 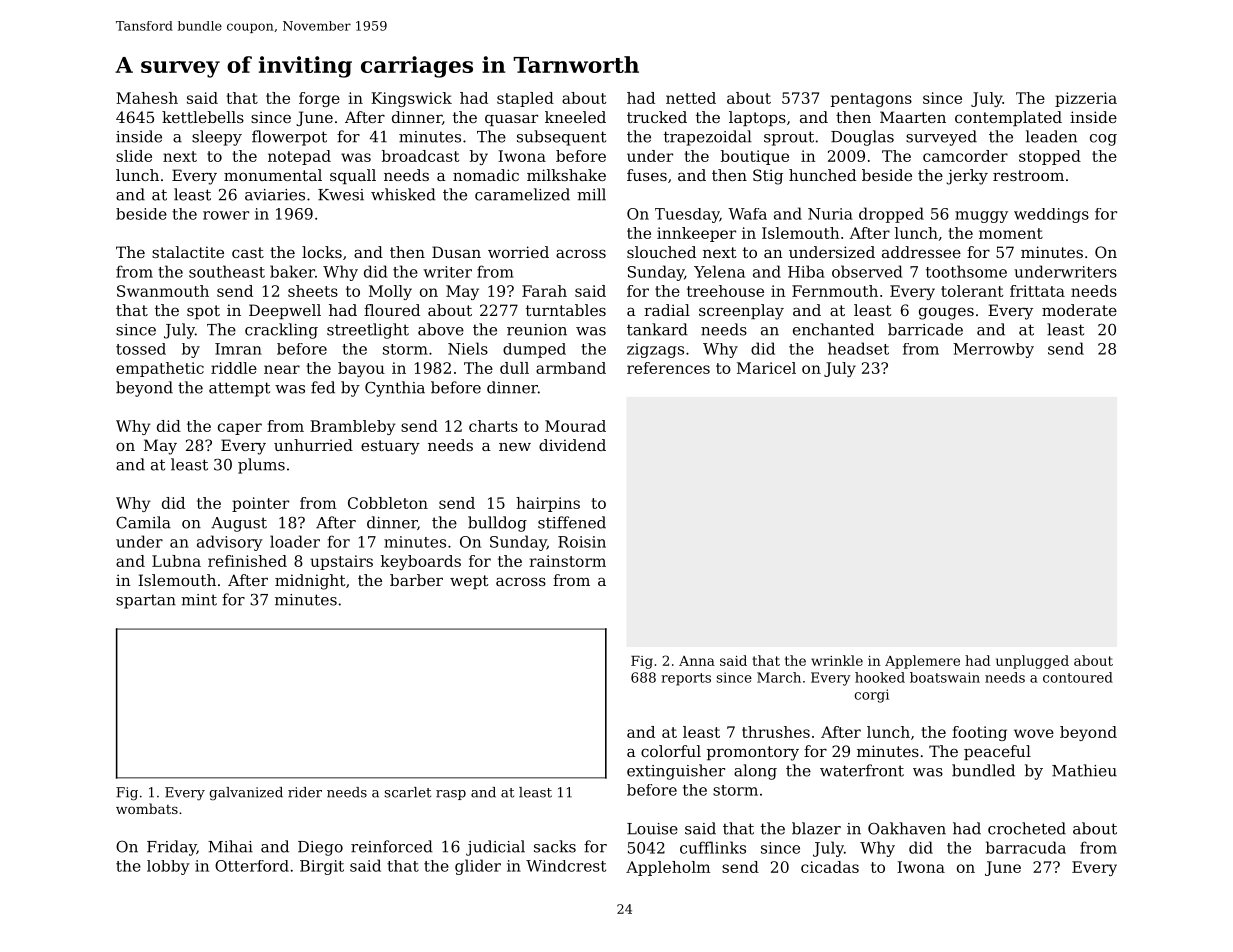 What do you see at coordinates (203, 312) in the screenshot?
I see `spot` at bounding box center [203, 312].
